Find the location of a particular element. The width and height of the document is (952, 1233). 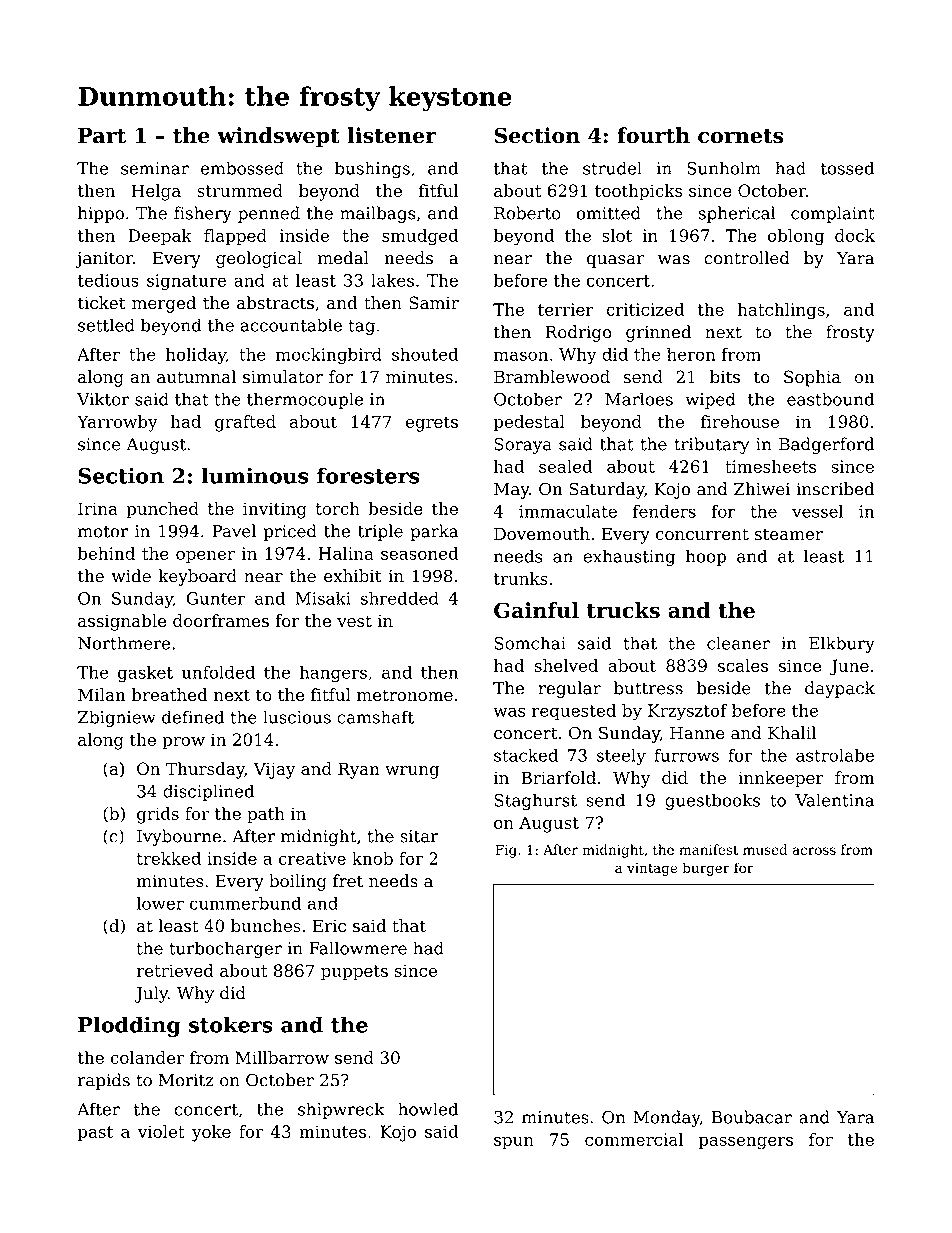

cornets is located at coordinates (741, 136).
